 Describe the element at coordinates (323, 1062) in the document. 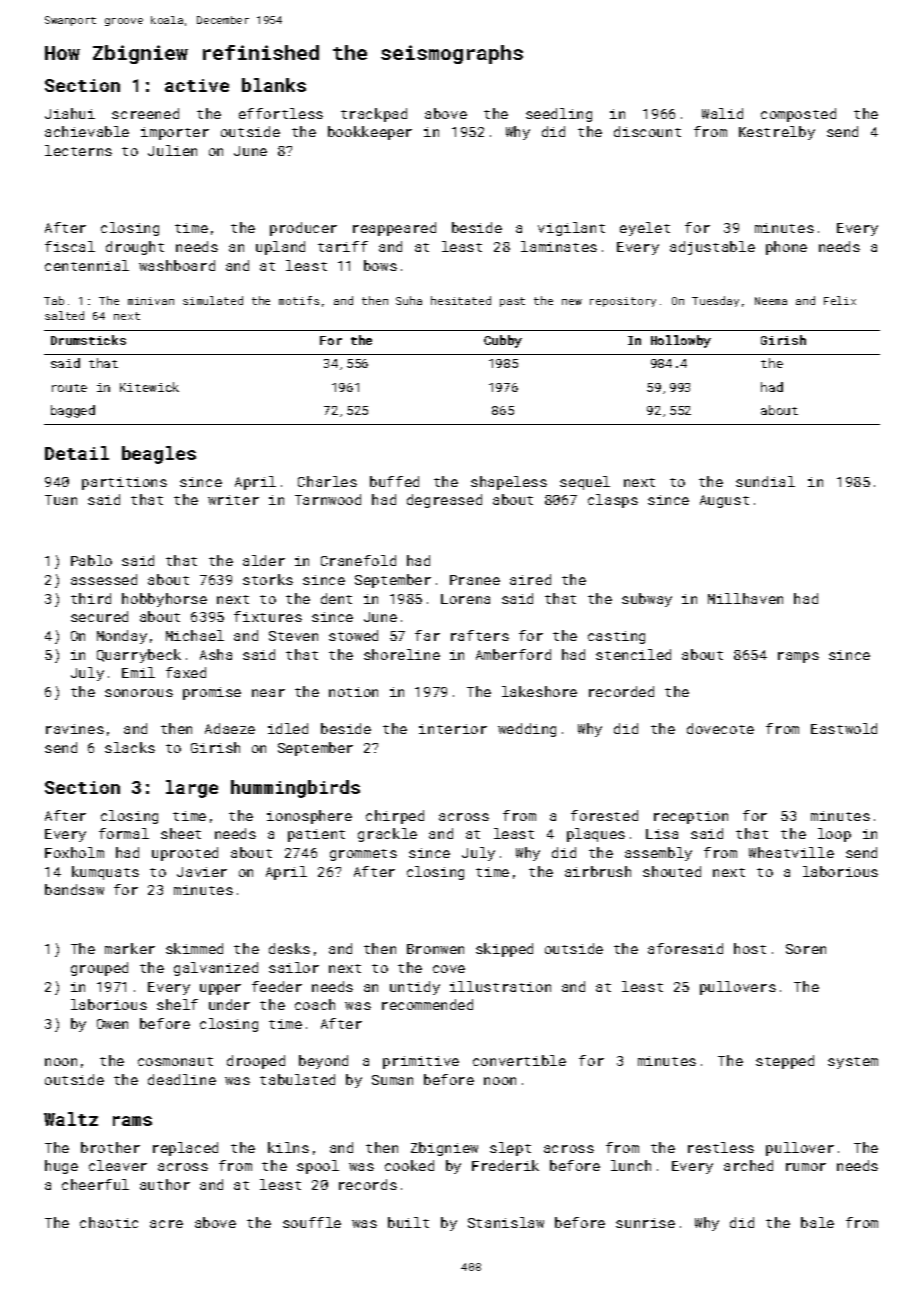

I see `beyond` at that location.
